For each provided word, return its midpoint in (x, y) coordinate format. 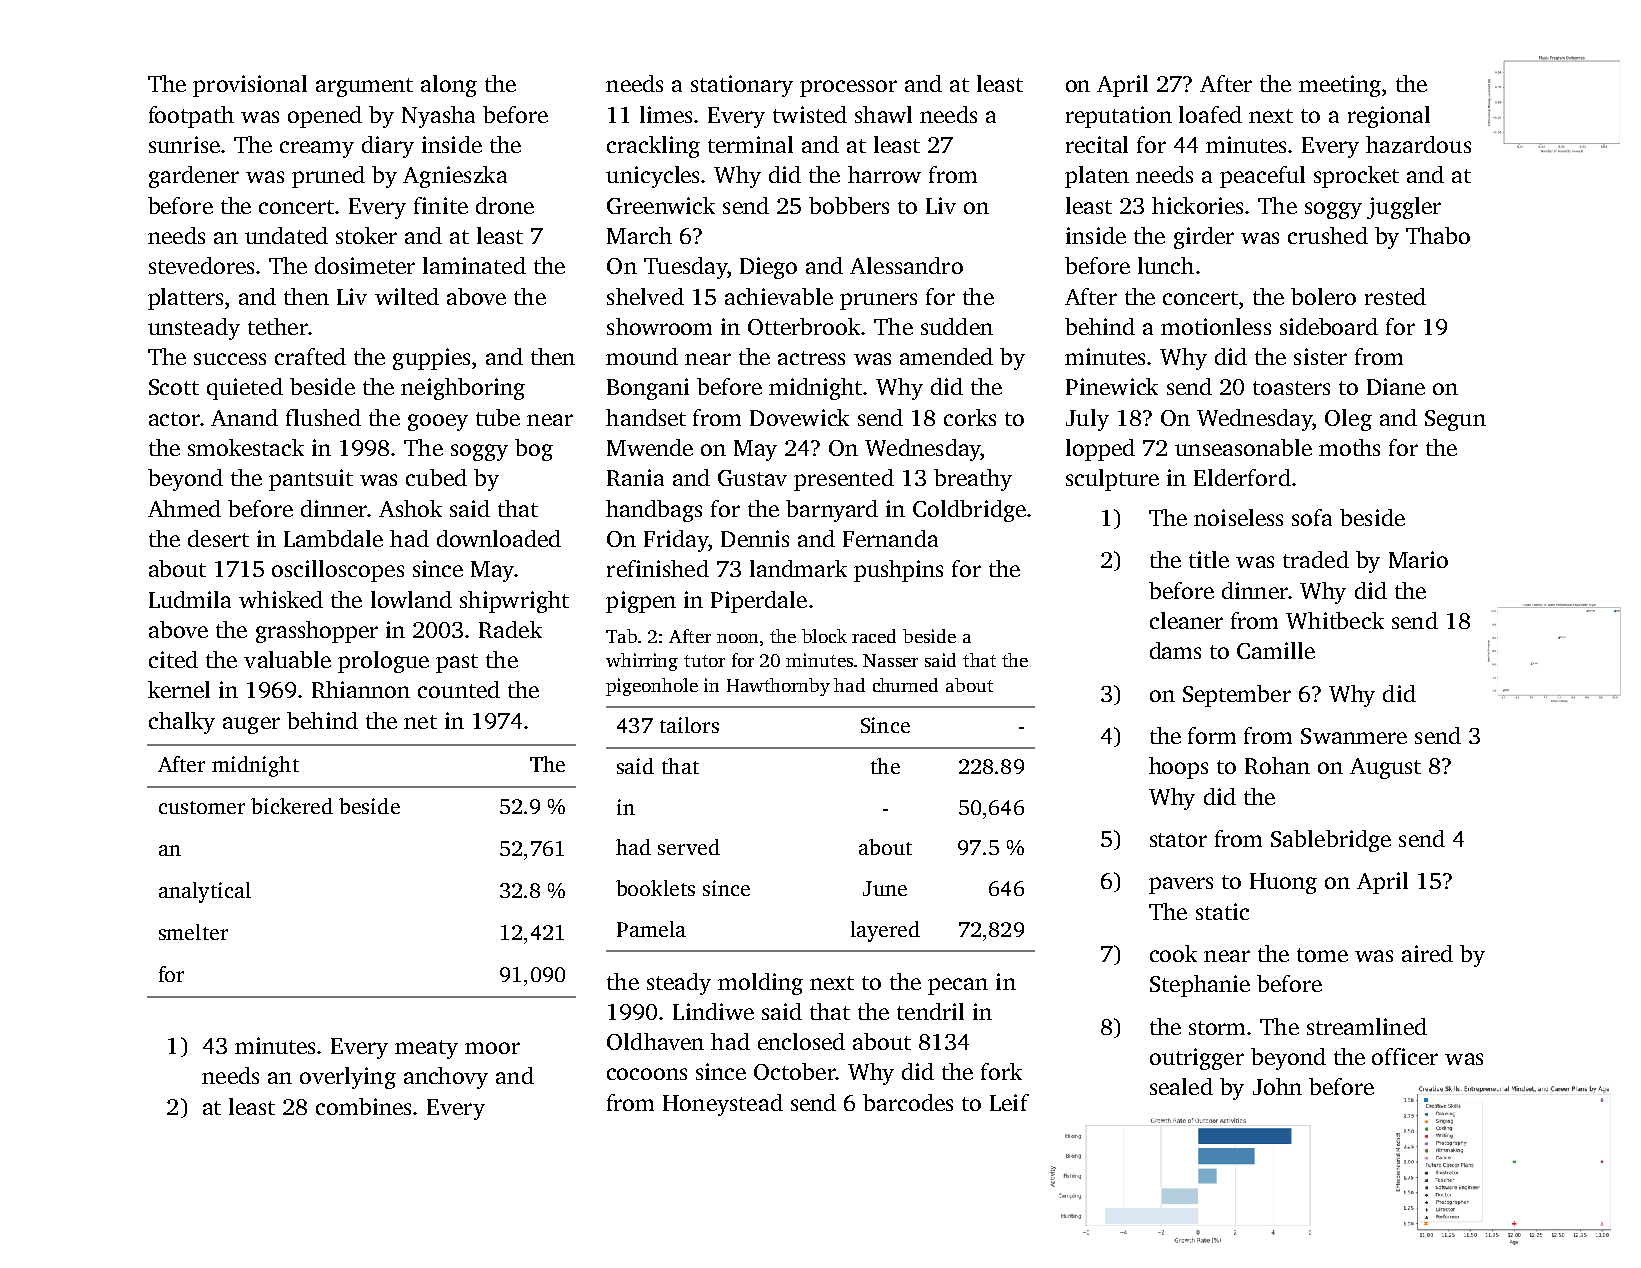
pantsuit (311, 480)
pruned (328, 177)
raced (874, 636)
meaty (426, 1049)
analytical (205, 892)
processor (848, 88)
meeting (1340, 86)
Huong (1283, 883)
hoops (1178, 768)
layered (885, 931)
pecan (958, 986)
